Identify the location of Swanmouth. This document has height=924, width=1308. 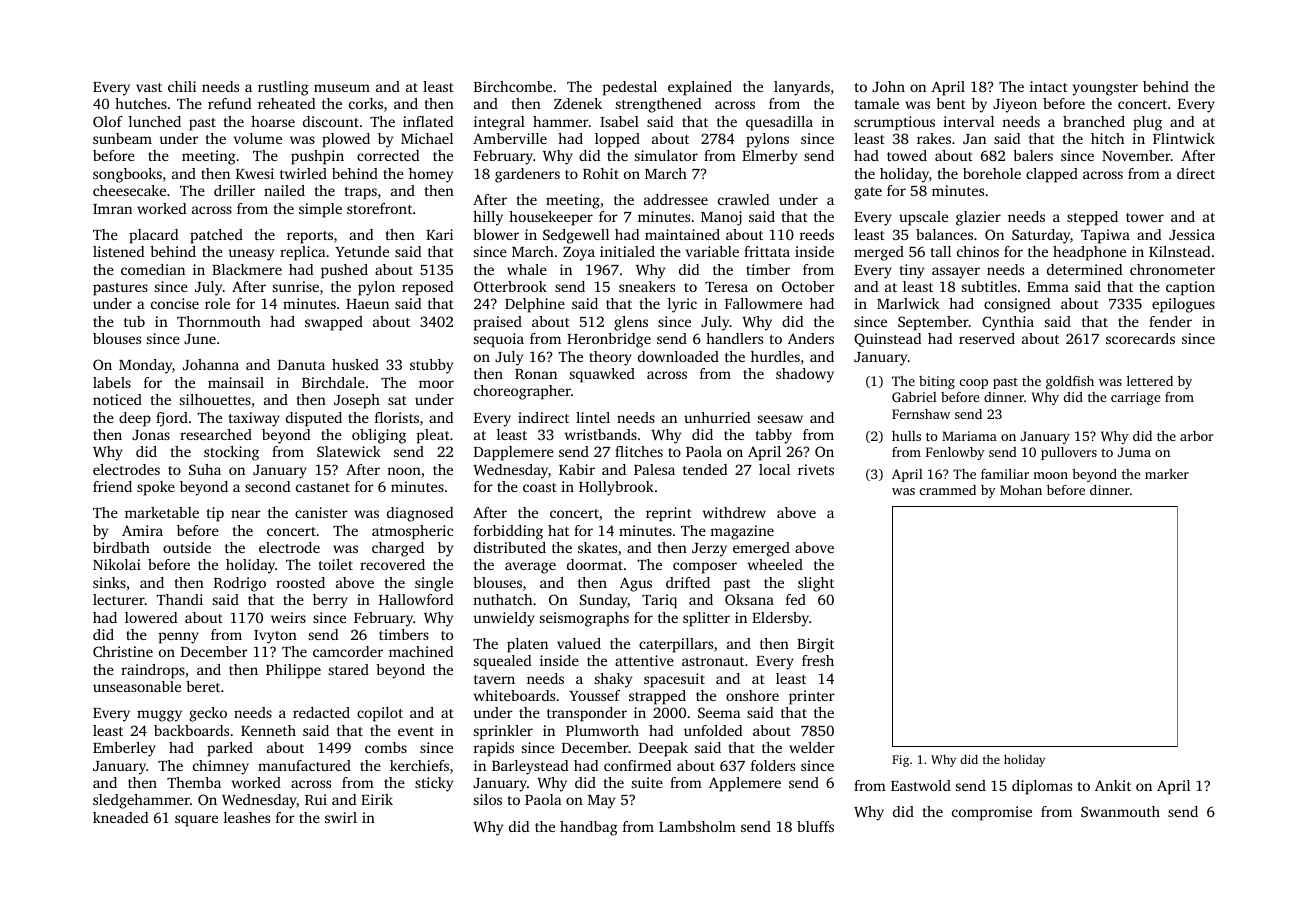
(1120, 811).
